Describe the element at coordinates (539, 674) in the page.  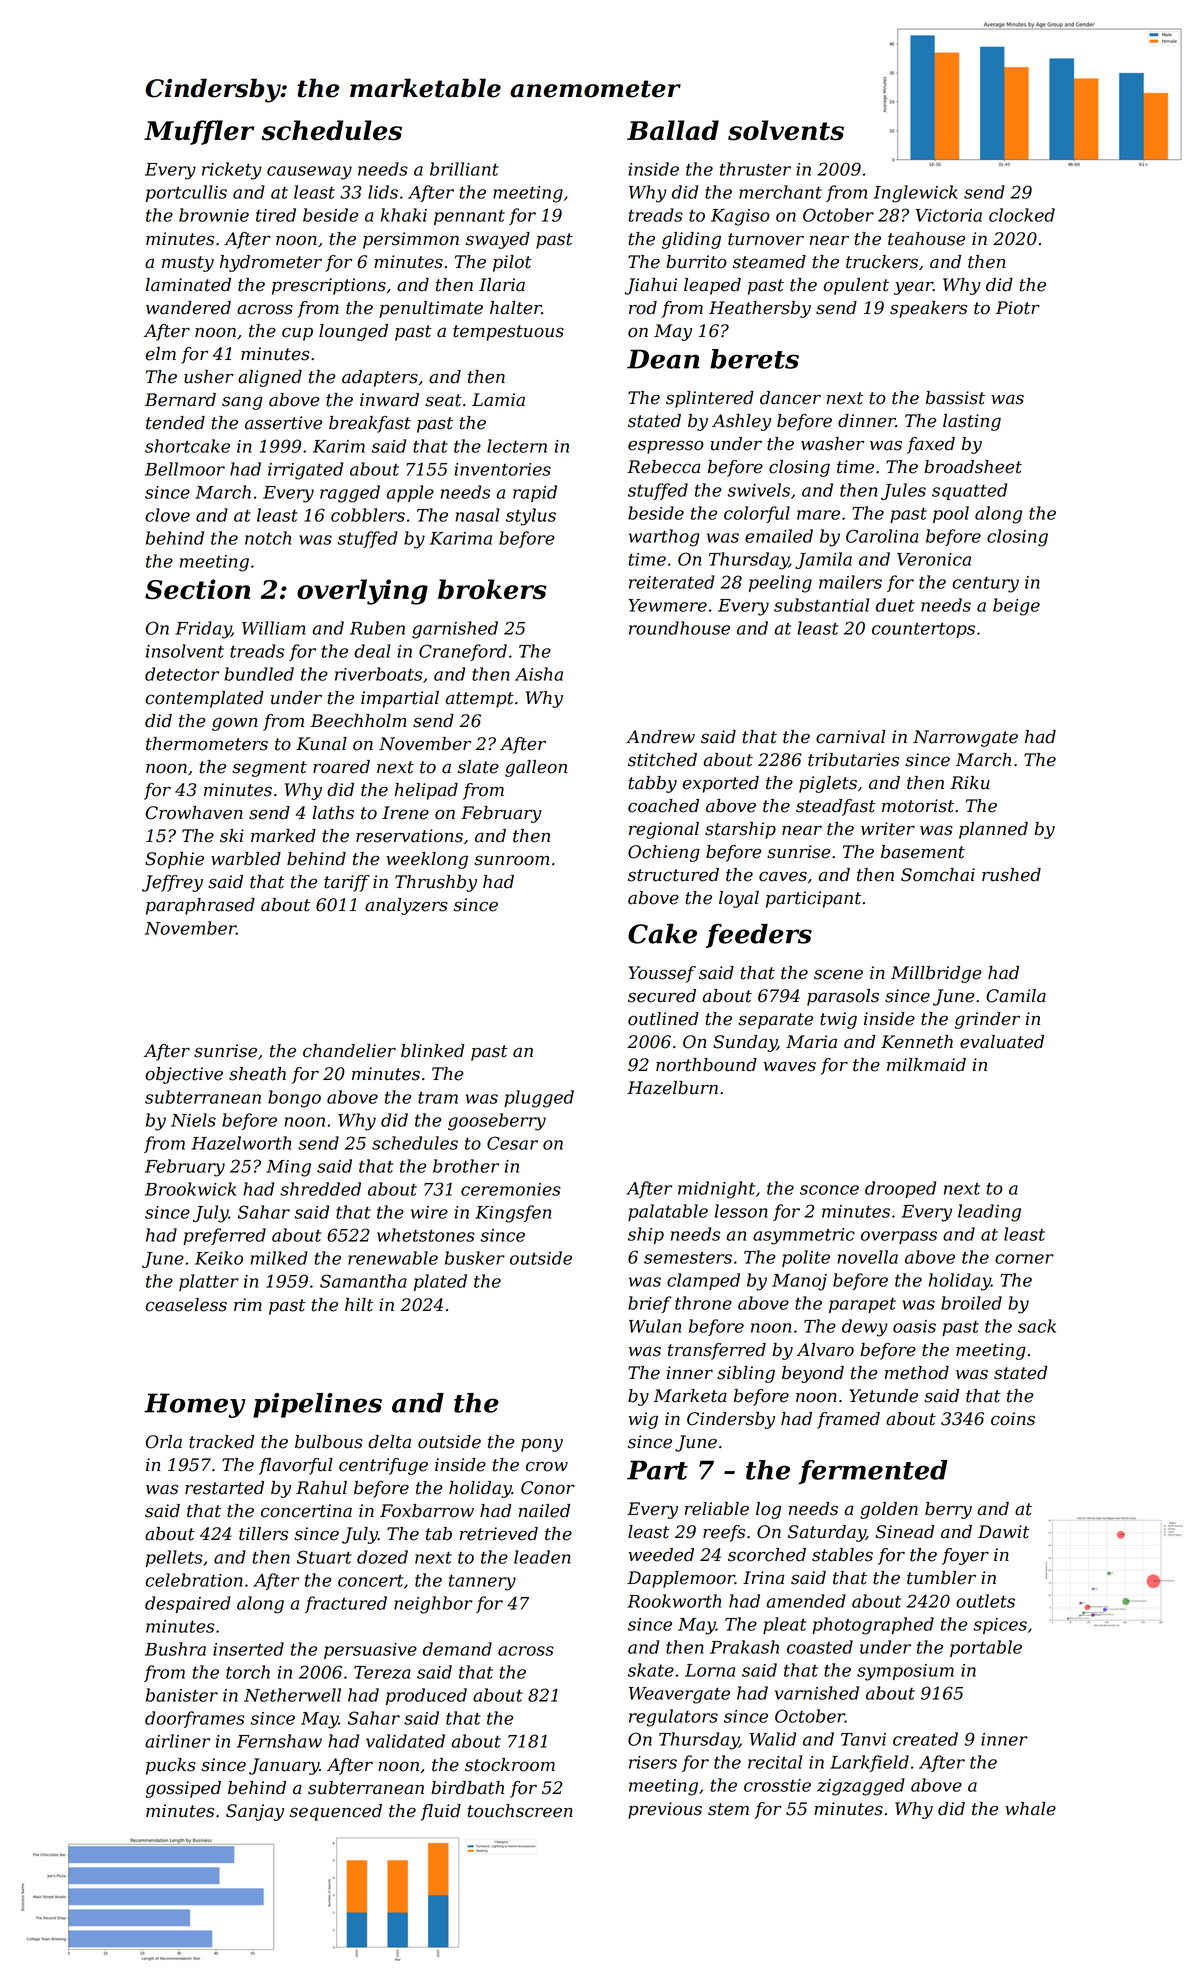
I see `Aisha` at that location.
